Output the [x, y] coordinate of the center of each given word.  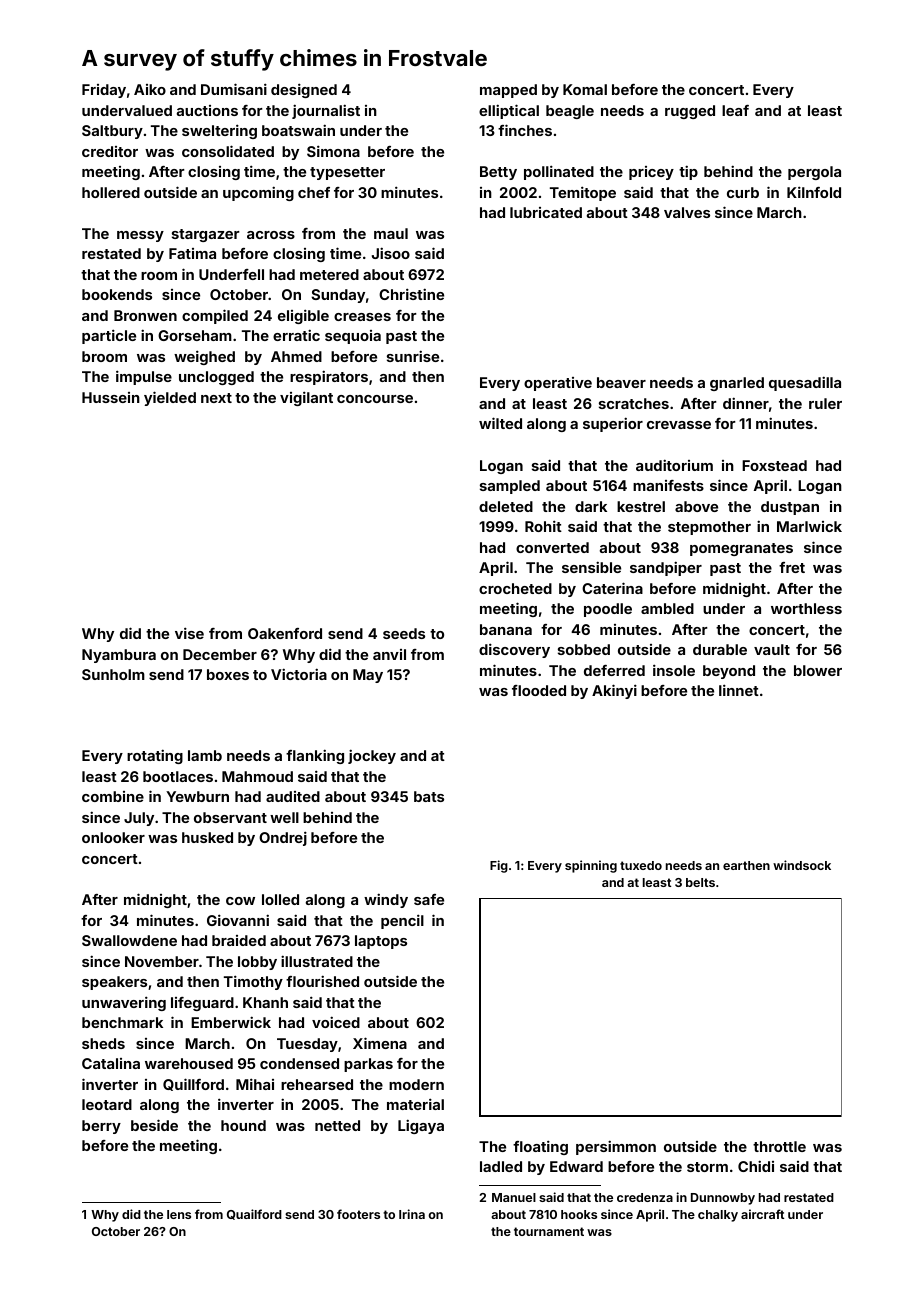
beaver [621, 382]
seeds [404, 633]
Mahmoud [257, 776]
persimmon [616, 1147]
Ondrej [283, 838]
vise [189, 633]
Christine [411, 294]
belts [700, 882]
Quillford [193, 1084]
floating [540, 1147]
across [271, 235]
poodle [608, 610]
